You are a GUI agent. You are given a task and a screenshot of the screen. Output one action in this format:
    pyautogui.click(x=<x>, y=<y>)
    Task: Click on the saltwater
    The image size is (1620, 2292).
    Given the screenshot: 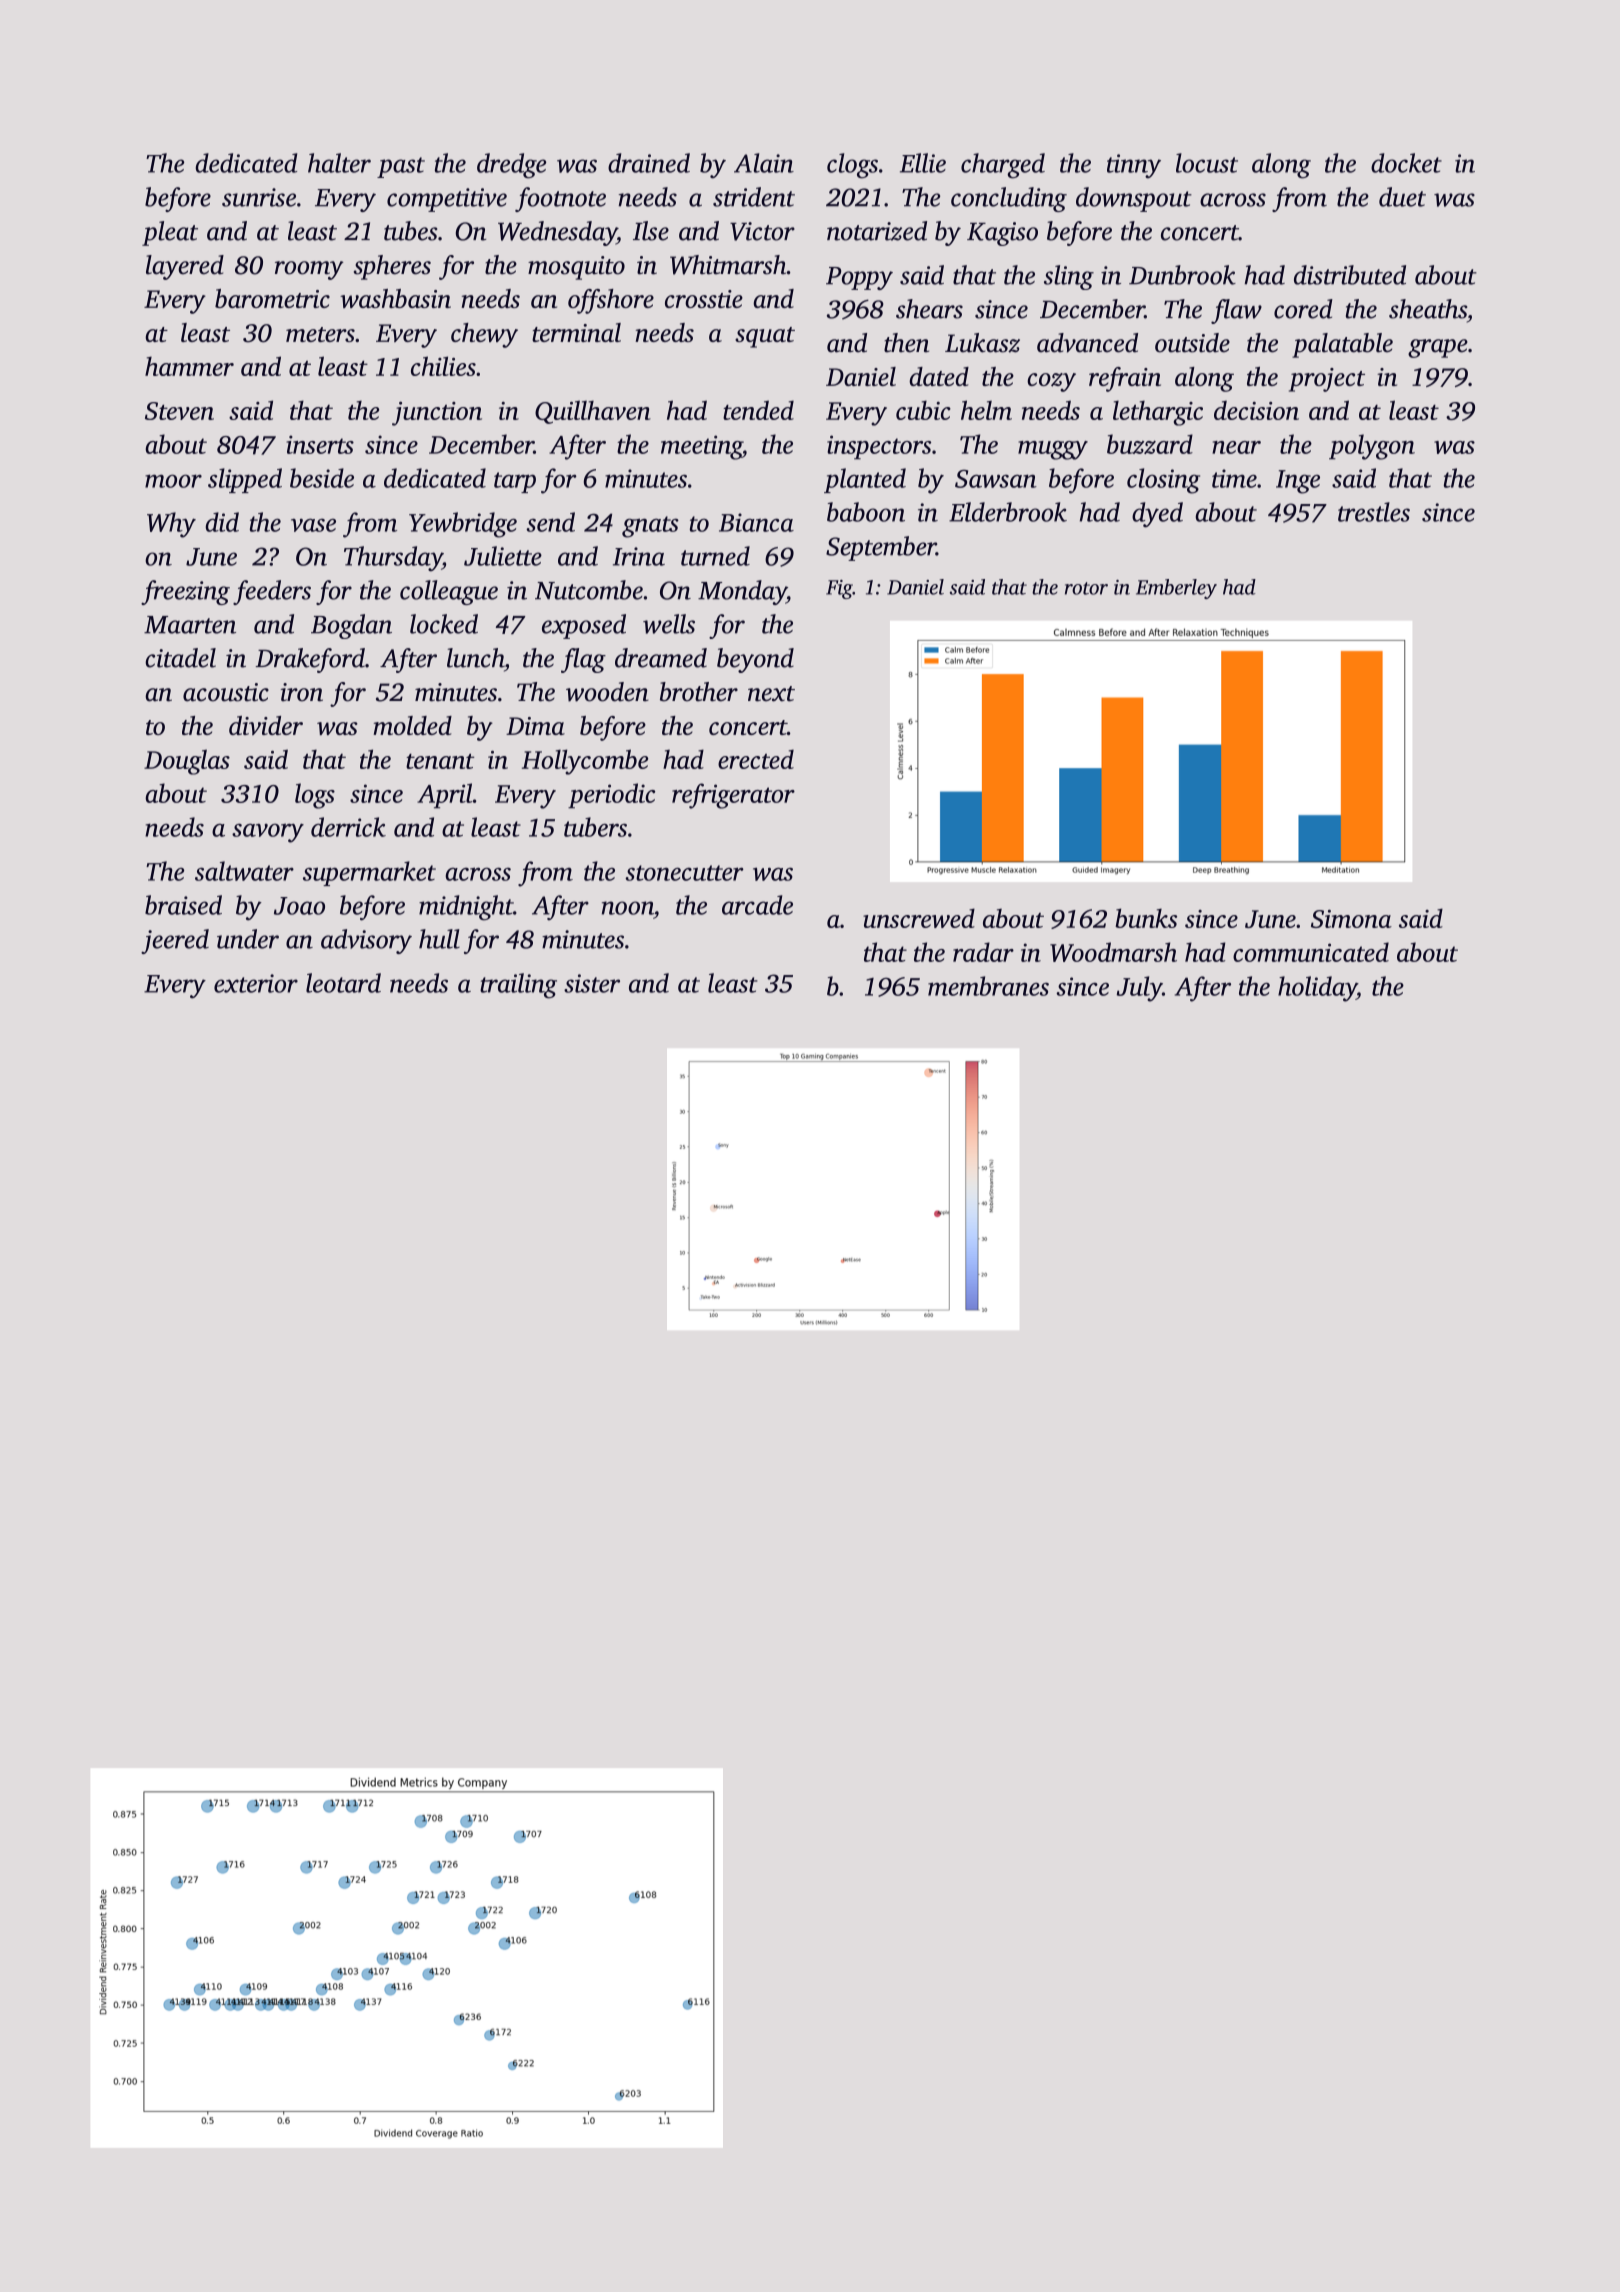 What is the action you would take?
    pyautogui.click(x=244, y=871)
